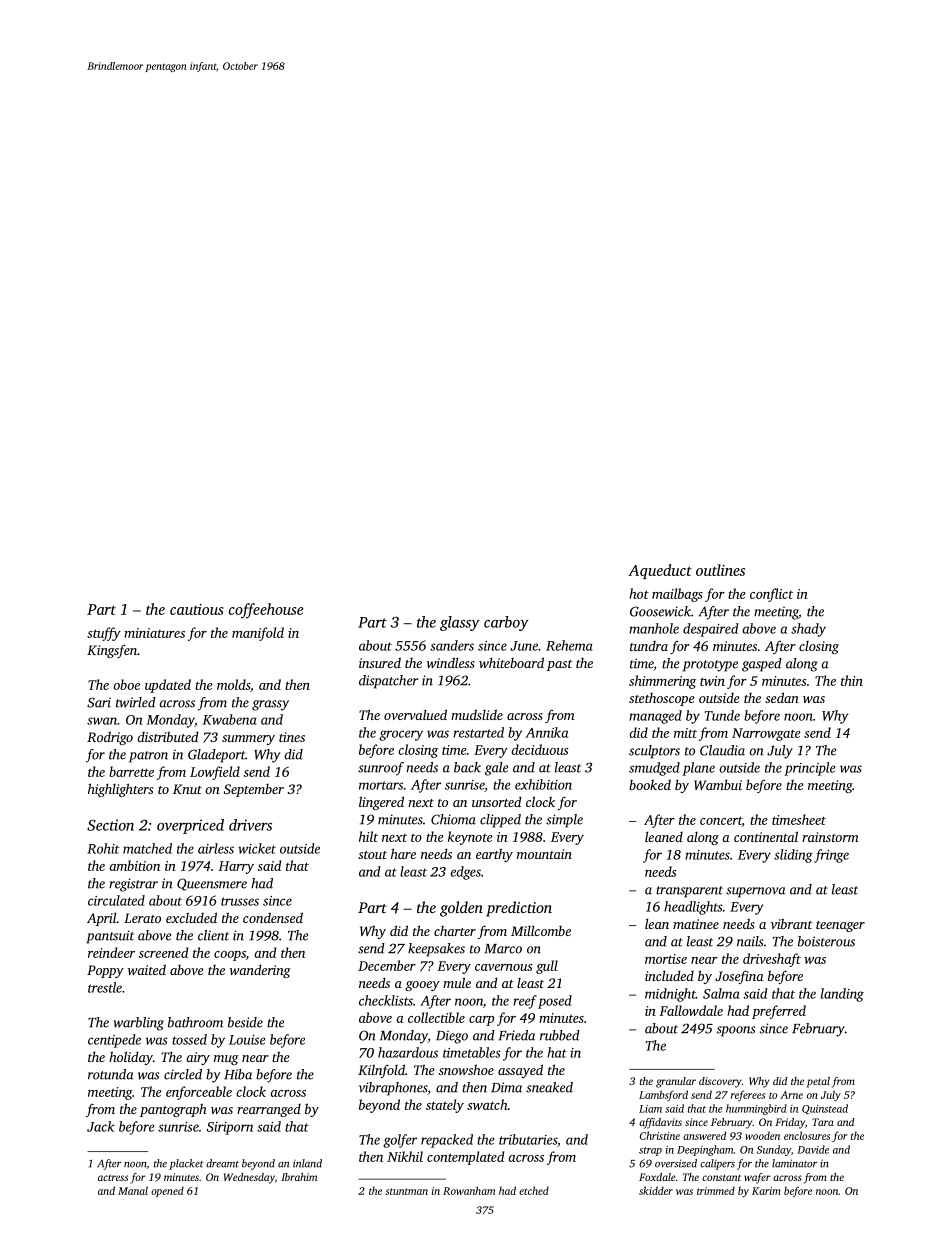 This screenshot has height=1233, width=952. I want to click on Aqueduct, so click(660, 571).
